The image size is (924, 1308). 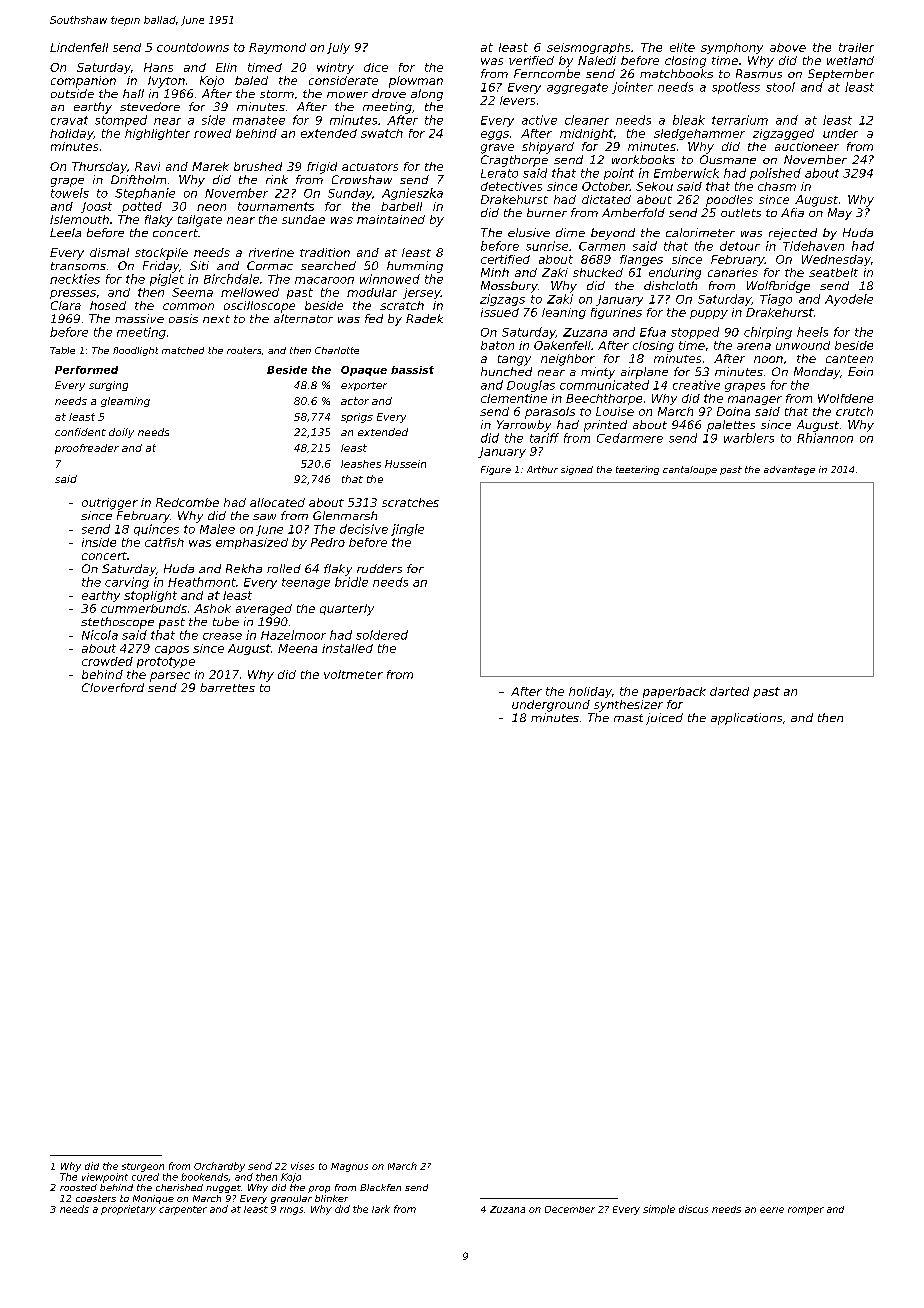 What do you see at coordinates (772, 1210) in the document?
I see `eerie` at bounding box center [772, 1210].
